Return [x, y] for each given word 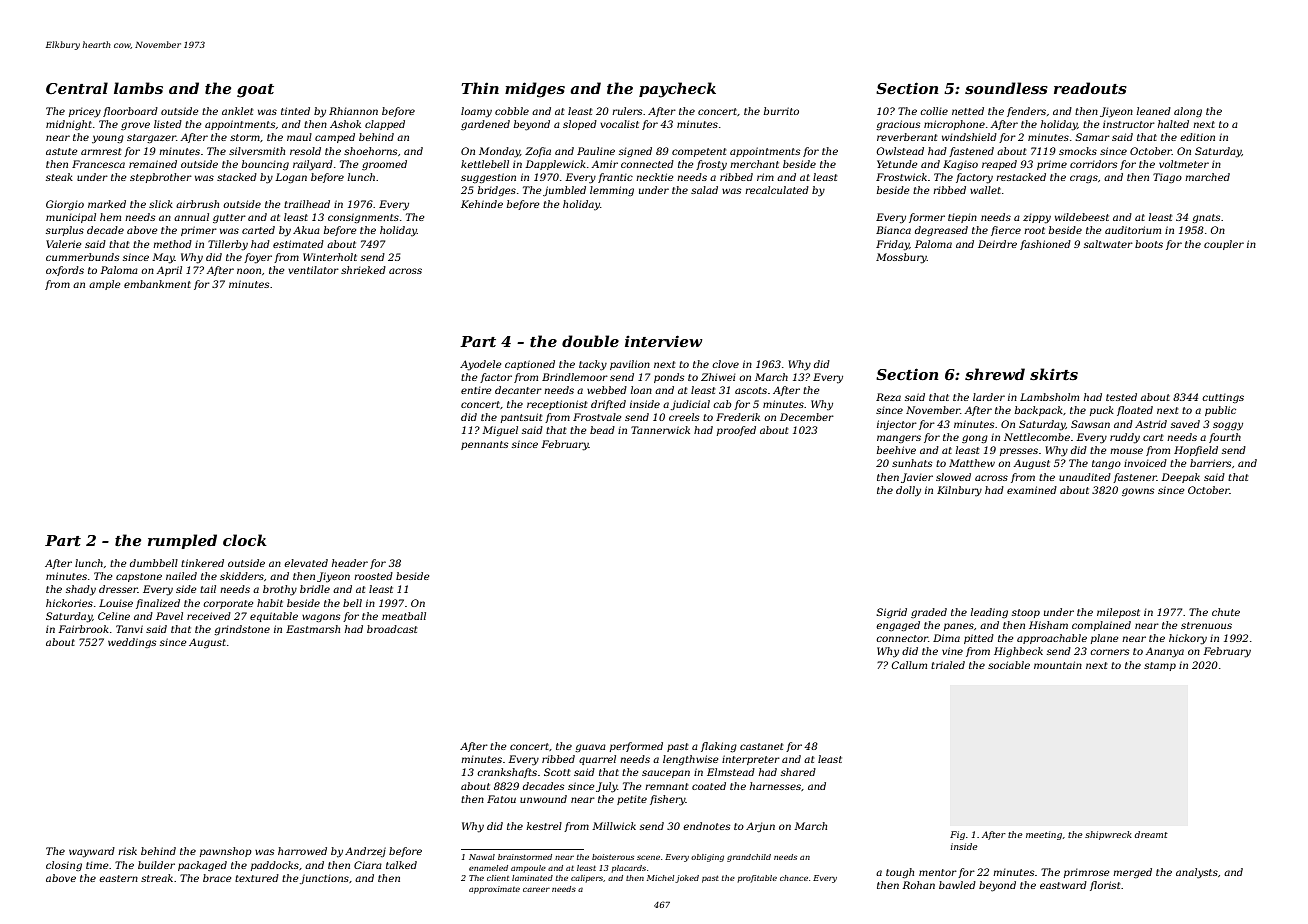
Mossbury [901, 258]
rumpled [182, 541]
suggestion [488, 178]
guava [590, 748]
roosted [373, 576]
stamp [1160, 666]
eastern [118, 878]
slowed [953, 477]
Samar [1092, 137]
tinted [295, 111]
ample [104, 285]
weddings [132, 643]
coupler [1224, 245]
